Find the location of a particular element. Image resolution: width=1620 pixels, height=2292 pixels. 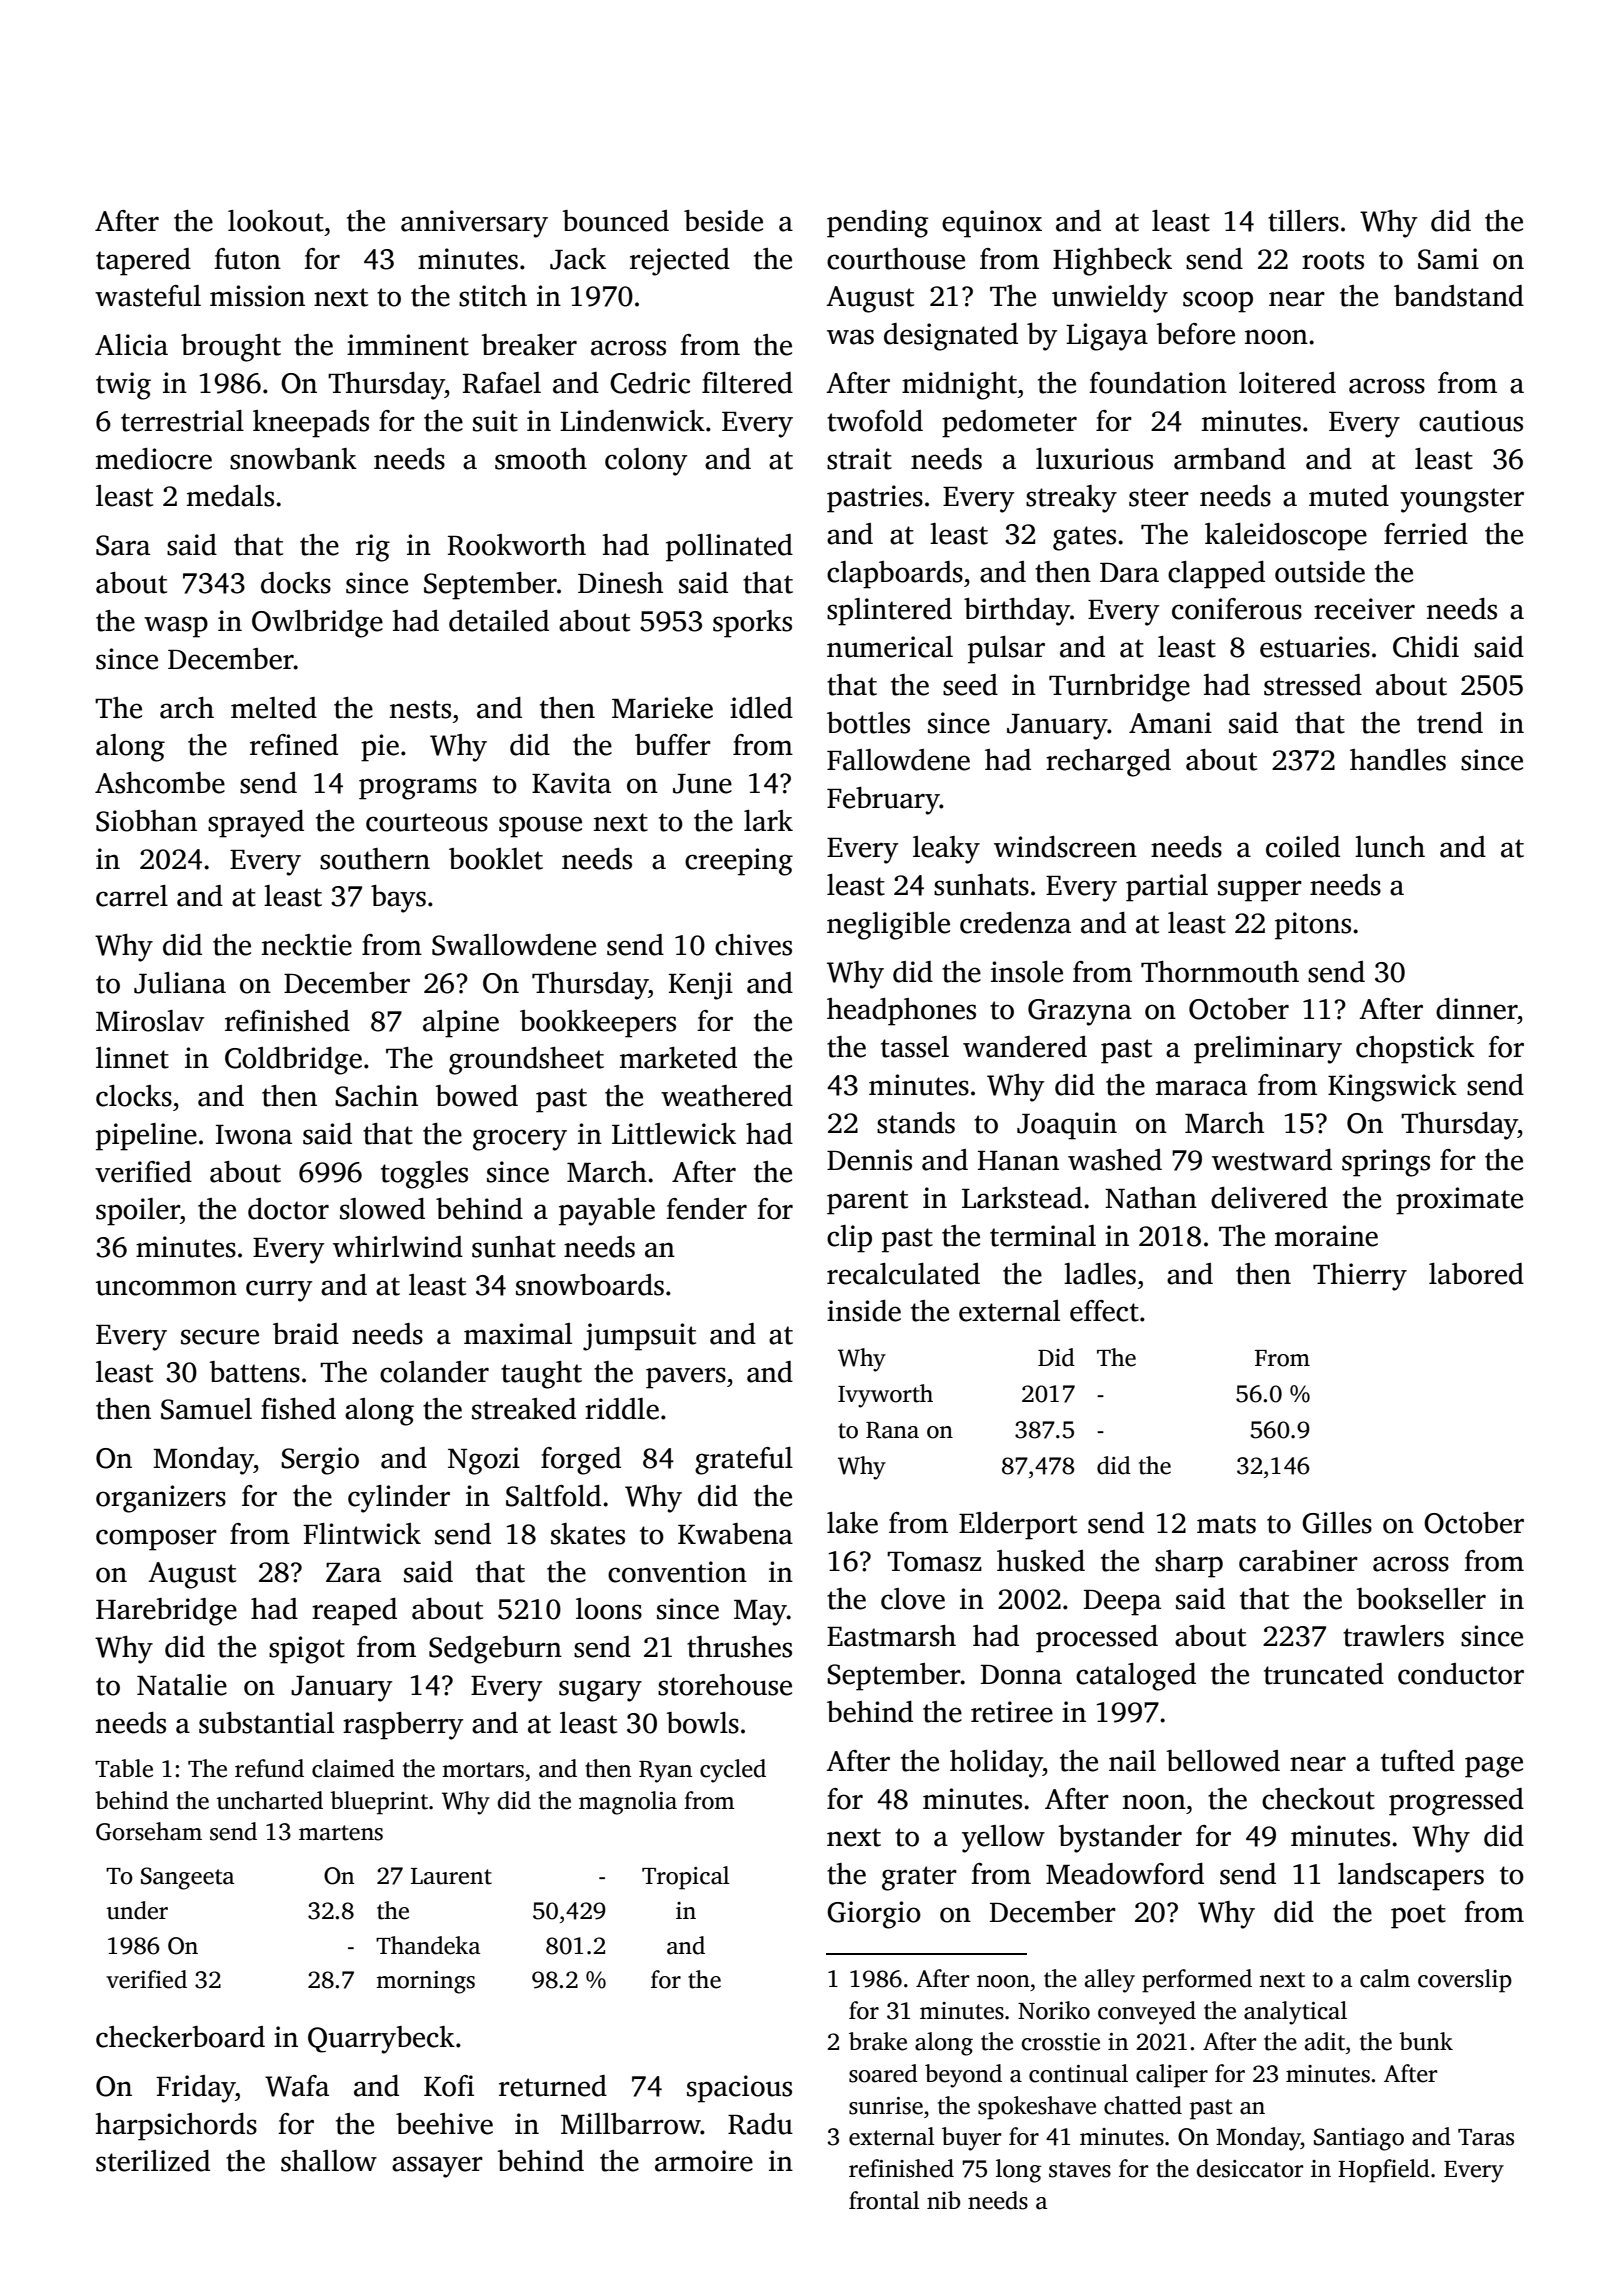

mats is located at coordinates (1226, 1524).
